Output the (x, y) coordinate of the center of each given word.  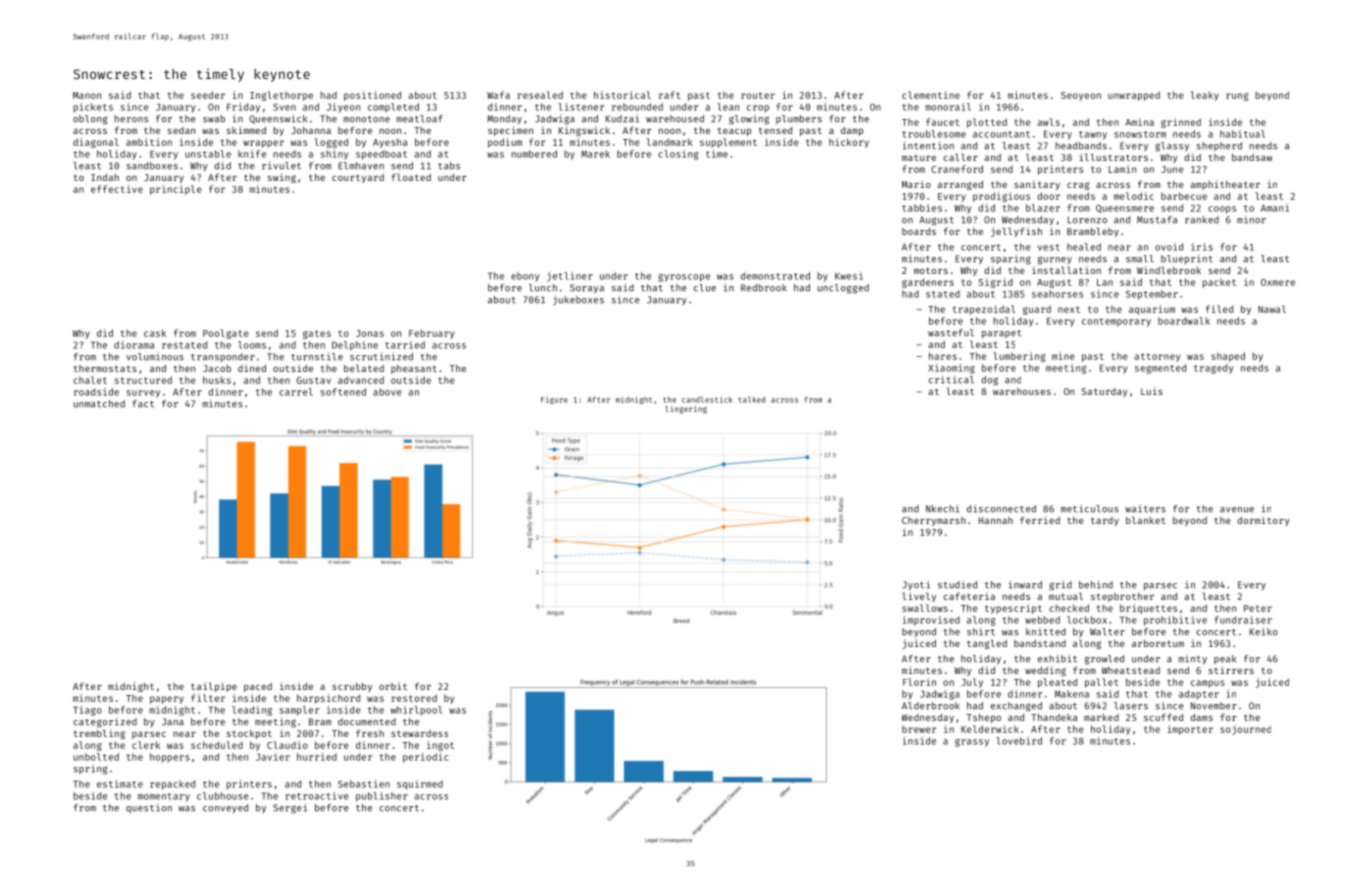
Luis (1152, 391)
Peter (1258, 608)
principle (176, 190)
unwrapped (1134, 96)
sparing (1011, 260)
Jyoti (916, 585)
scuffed (1163, 717)
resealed (540, 95)
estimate (120, 784)
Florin (919, 682)
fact (143, 404)
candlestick (707, 399)
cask (155, 333)
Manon (87, 95)
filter (208, 698)
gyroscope (684, 278)
